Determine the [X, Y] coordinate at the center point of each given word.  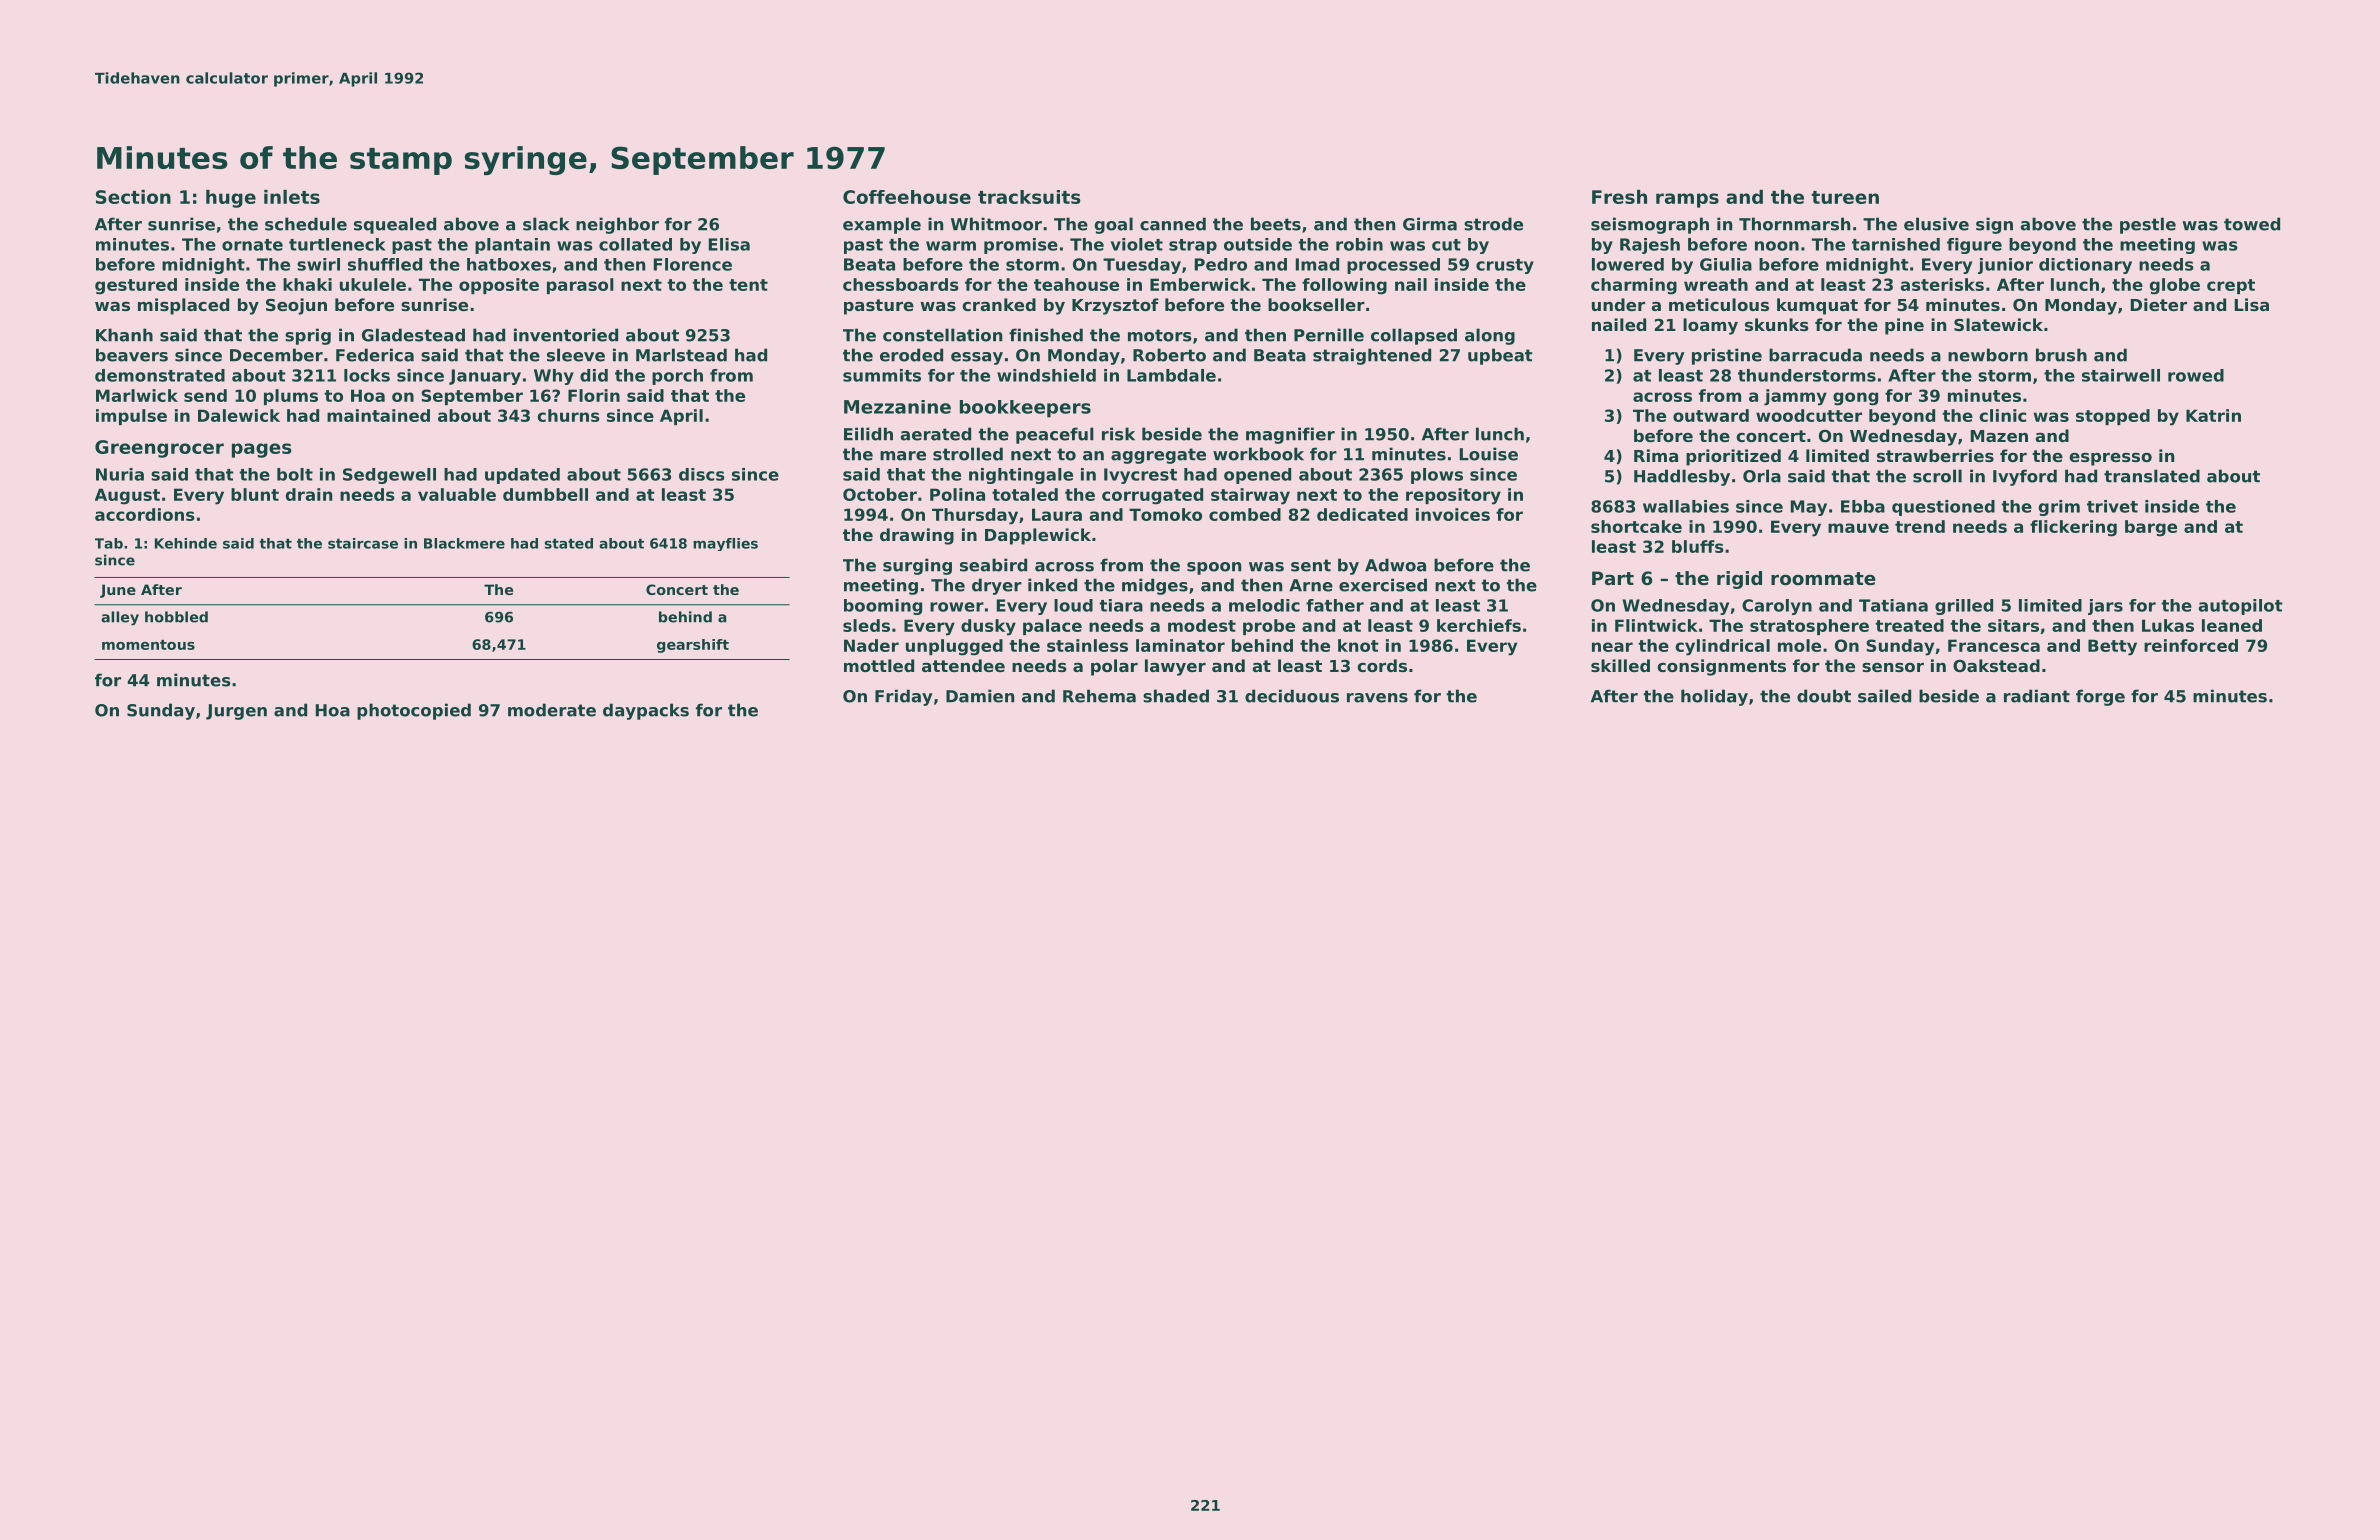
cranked [999, 304]
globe [2175, 286]
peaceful [1055, 435]
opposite [499, 286]
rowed [2196, 375]
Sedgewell [389, 476]
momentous [148, 645]
